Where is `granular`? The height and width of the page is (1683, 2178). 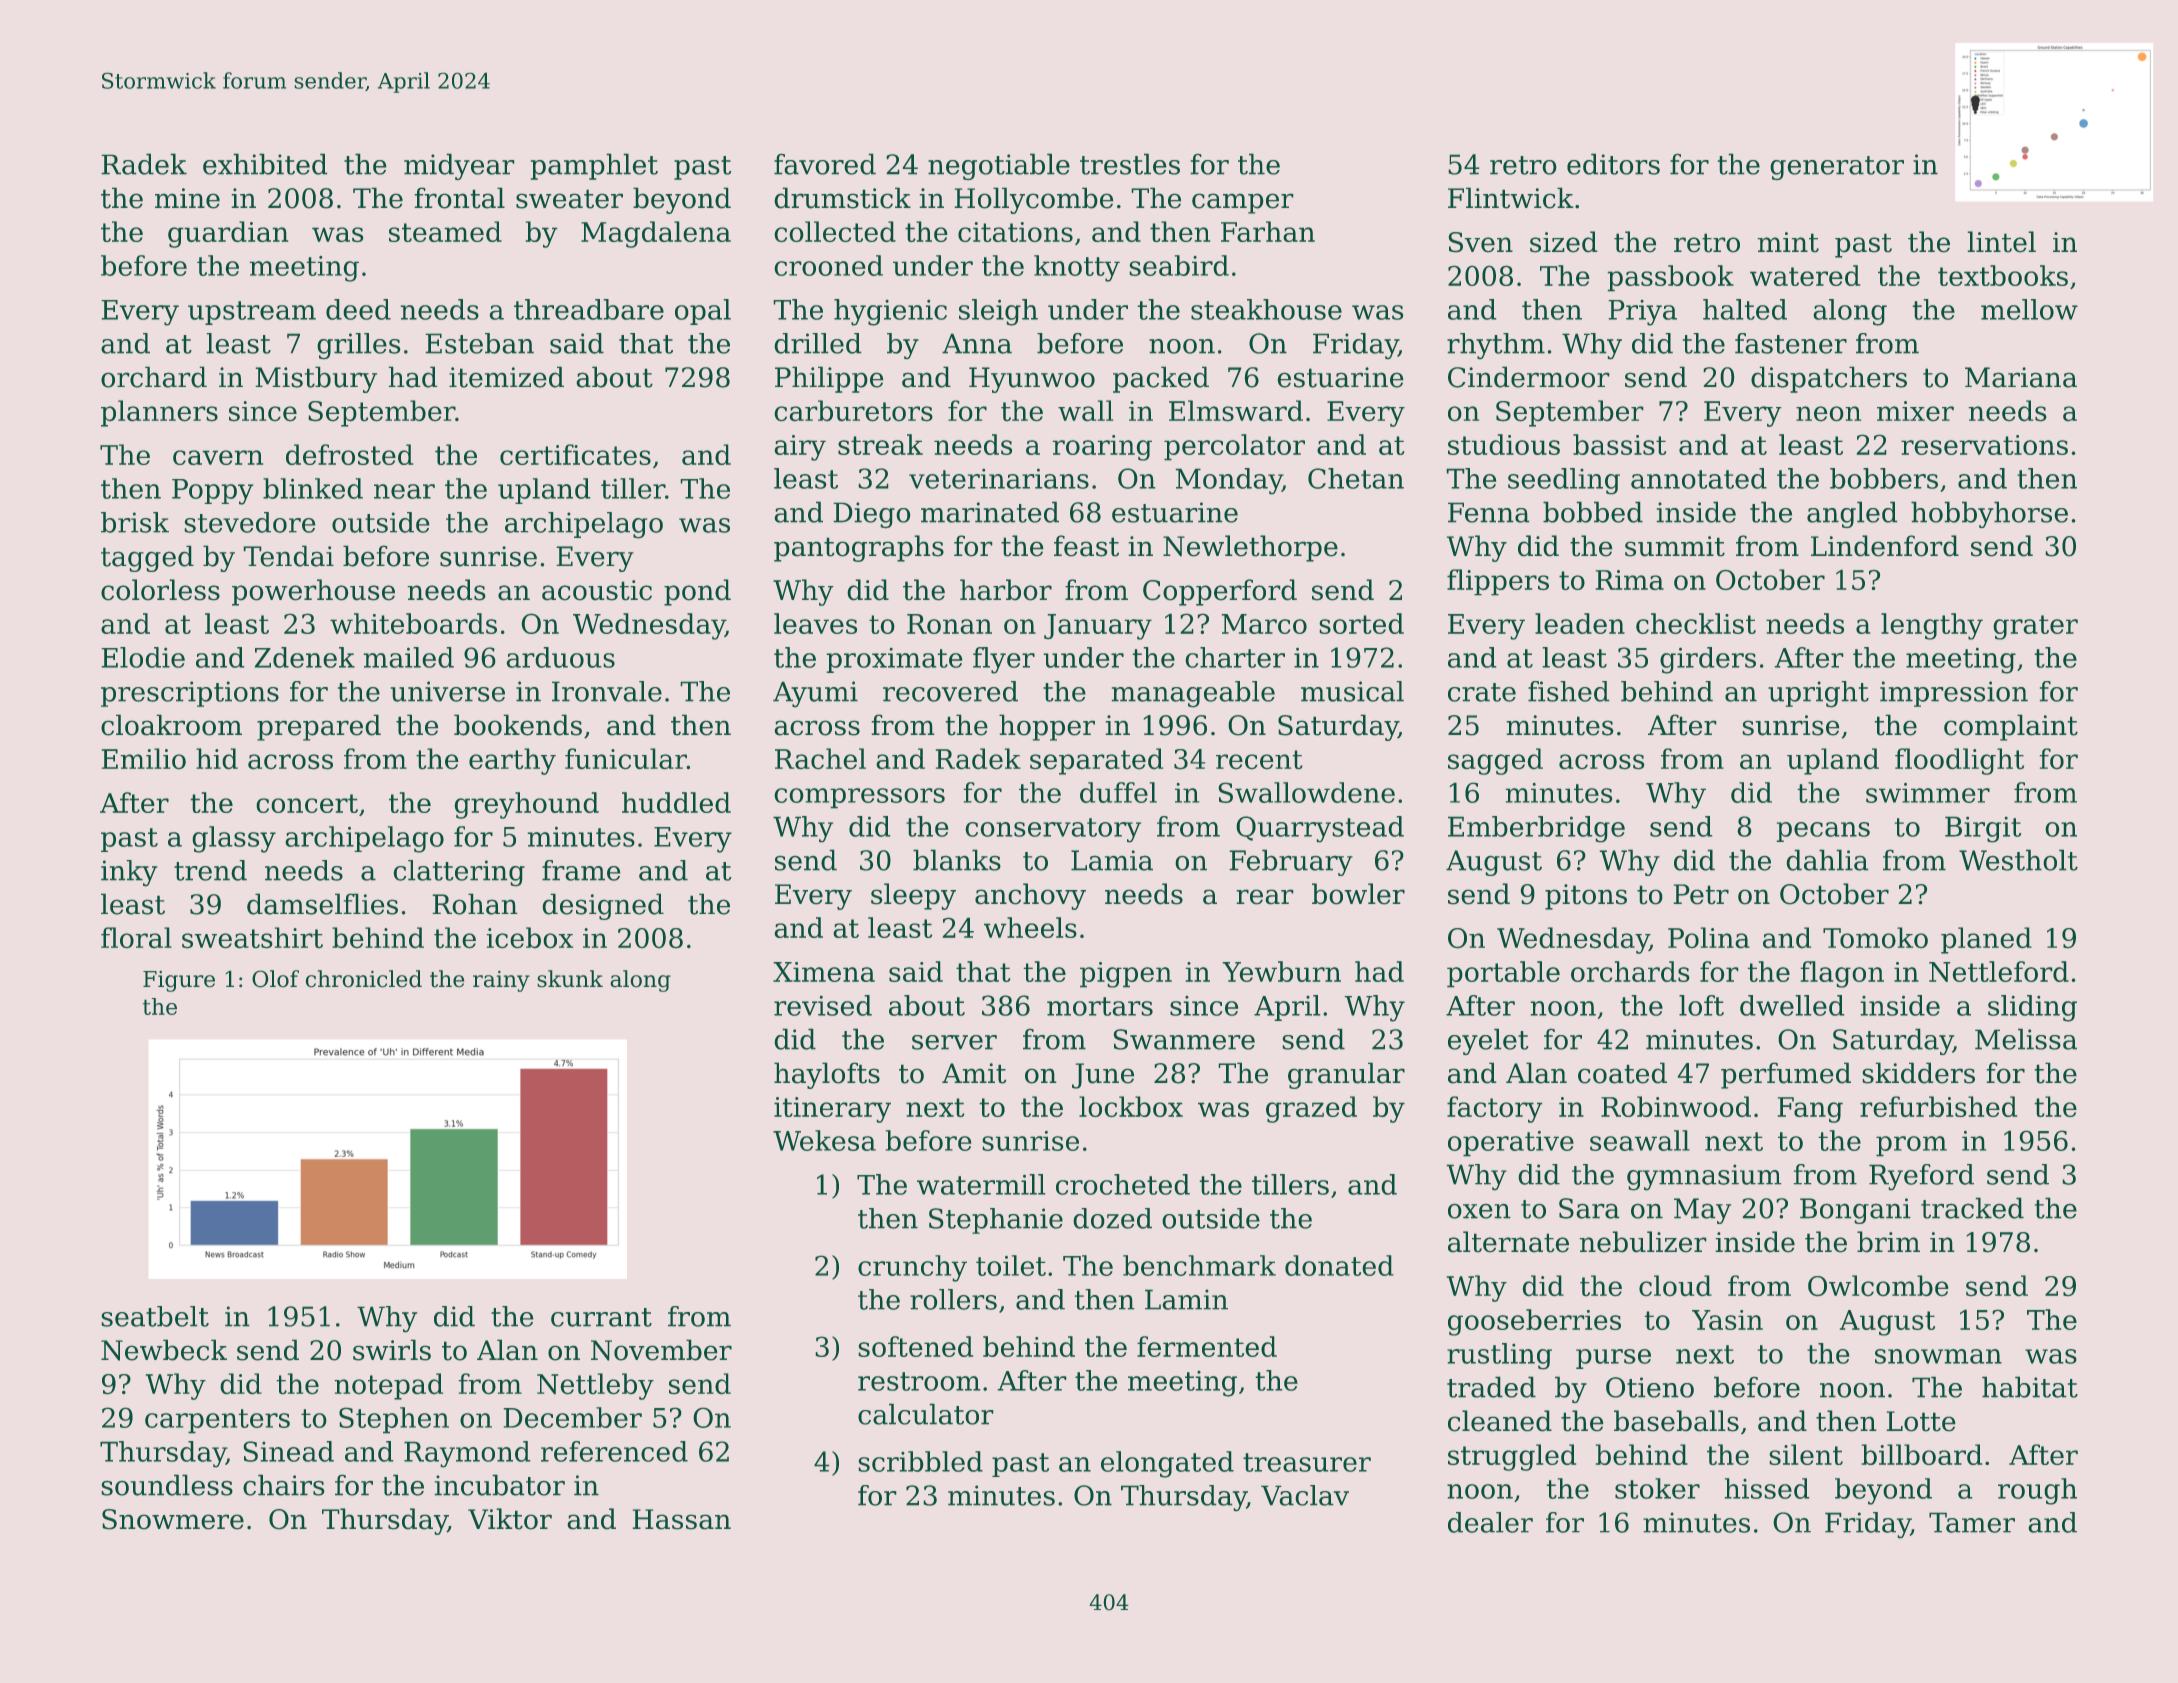
granular is located at coordinates (1346, 1075).
